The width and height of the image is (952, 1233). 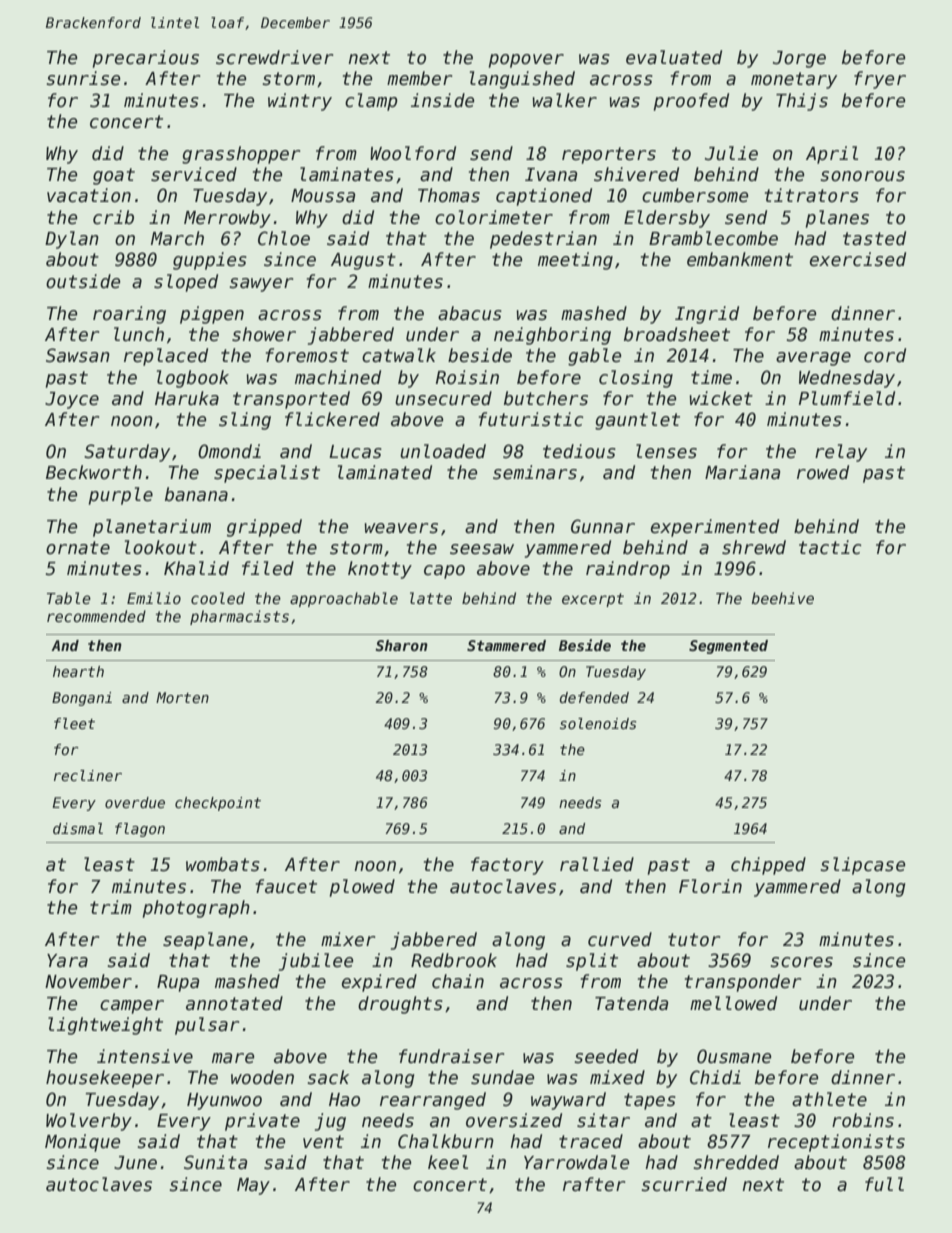 What do you see at coordinates (731, 153) in the image?
I see `Julie` at bounding box center [731, 153].
